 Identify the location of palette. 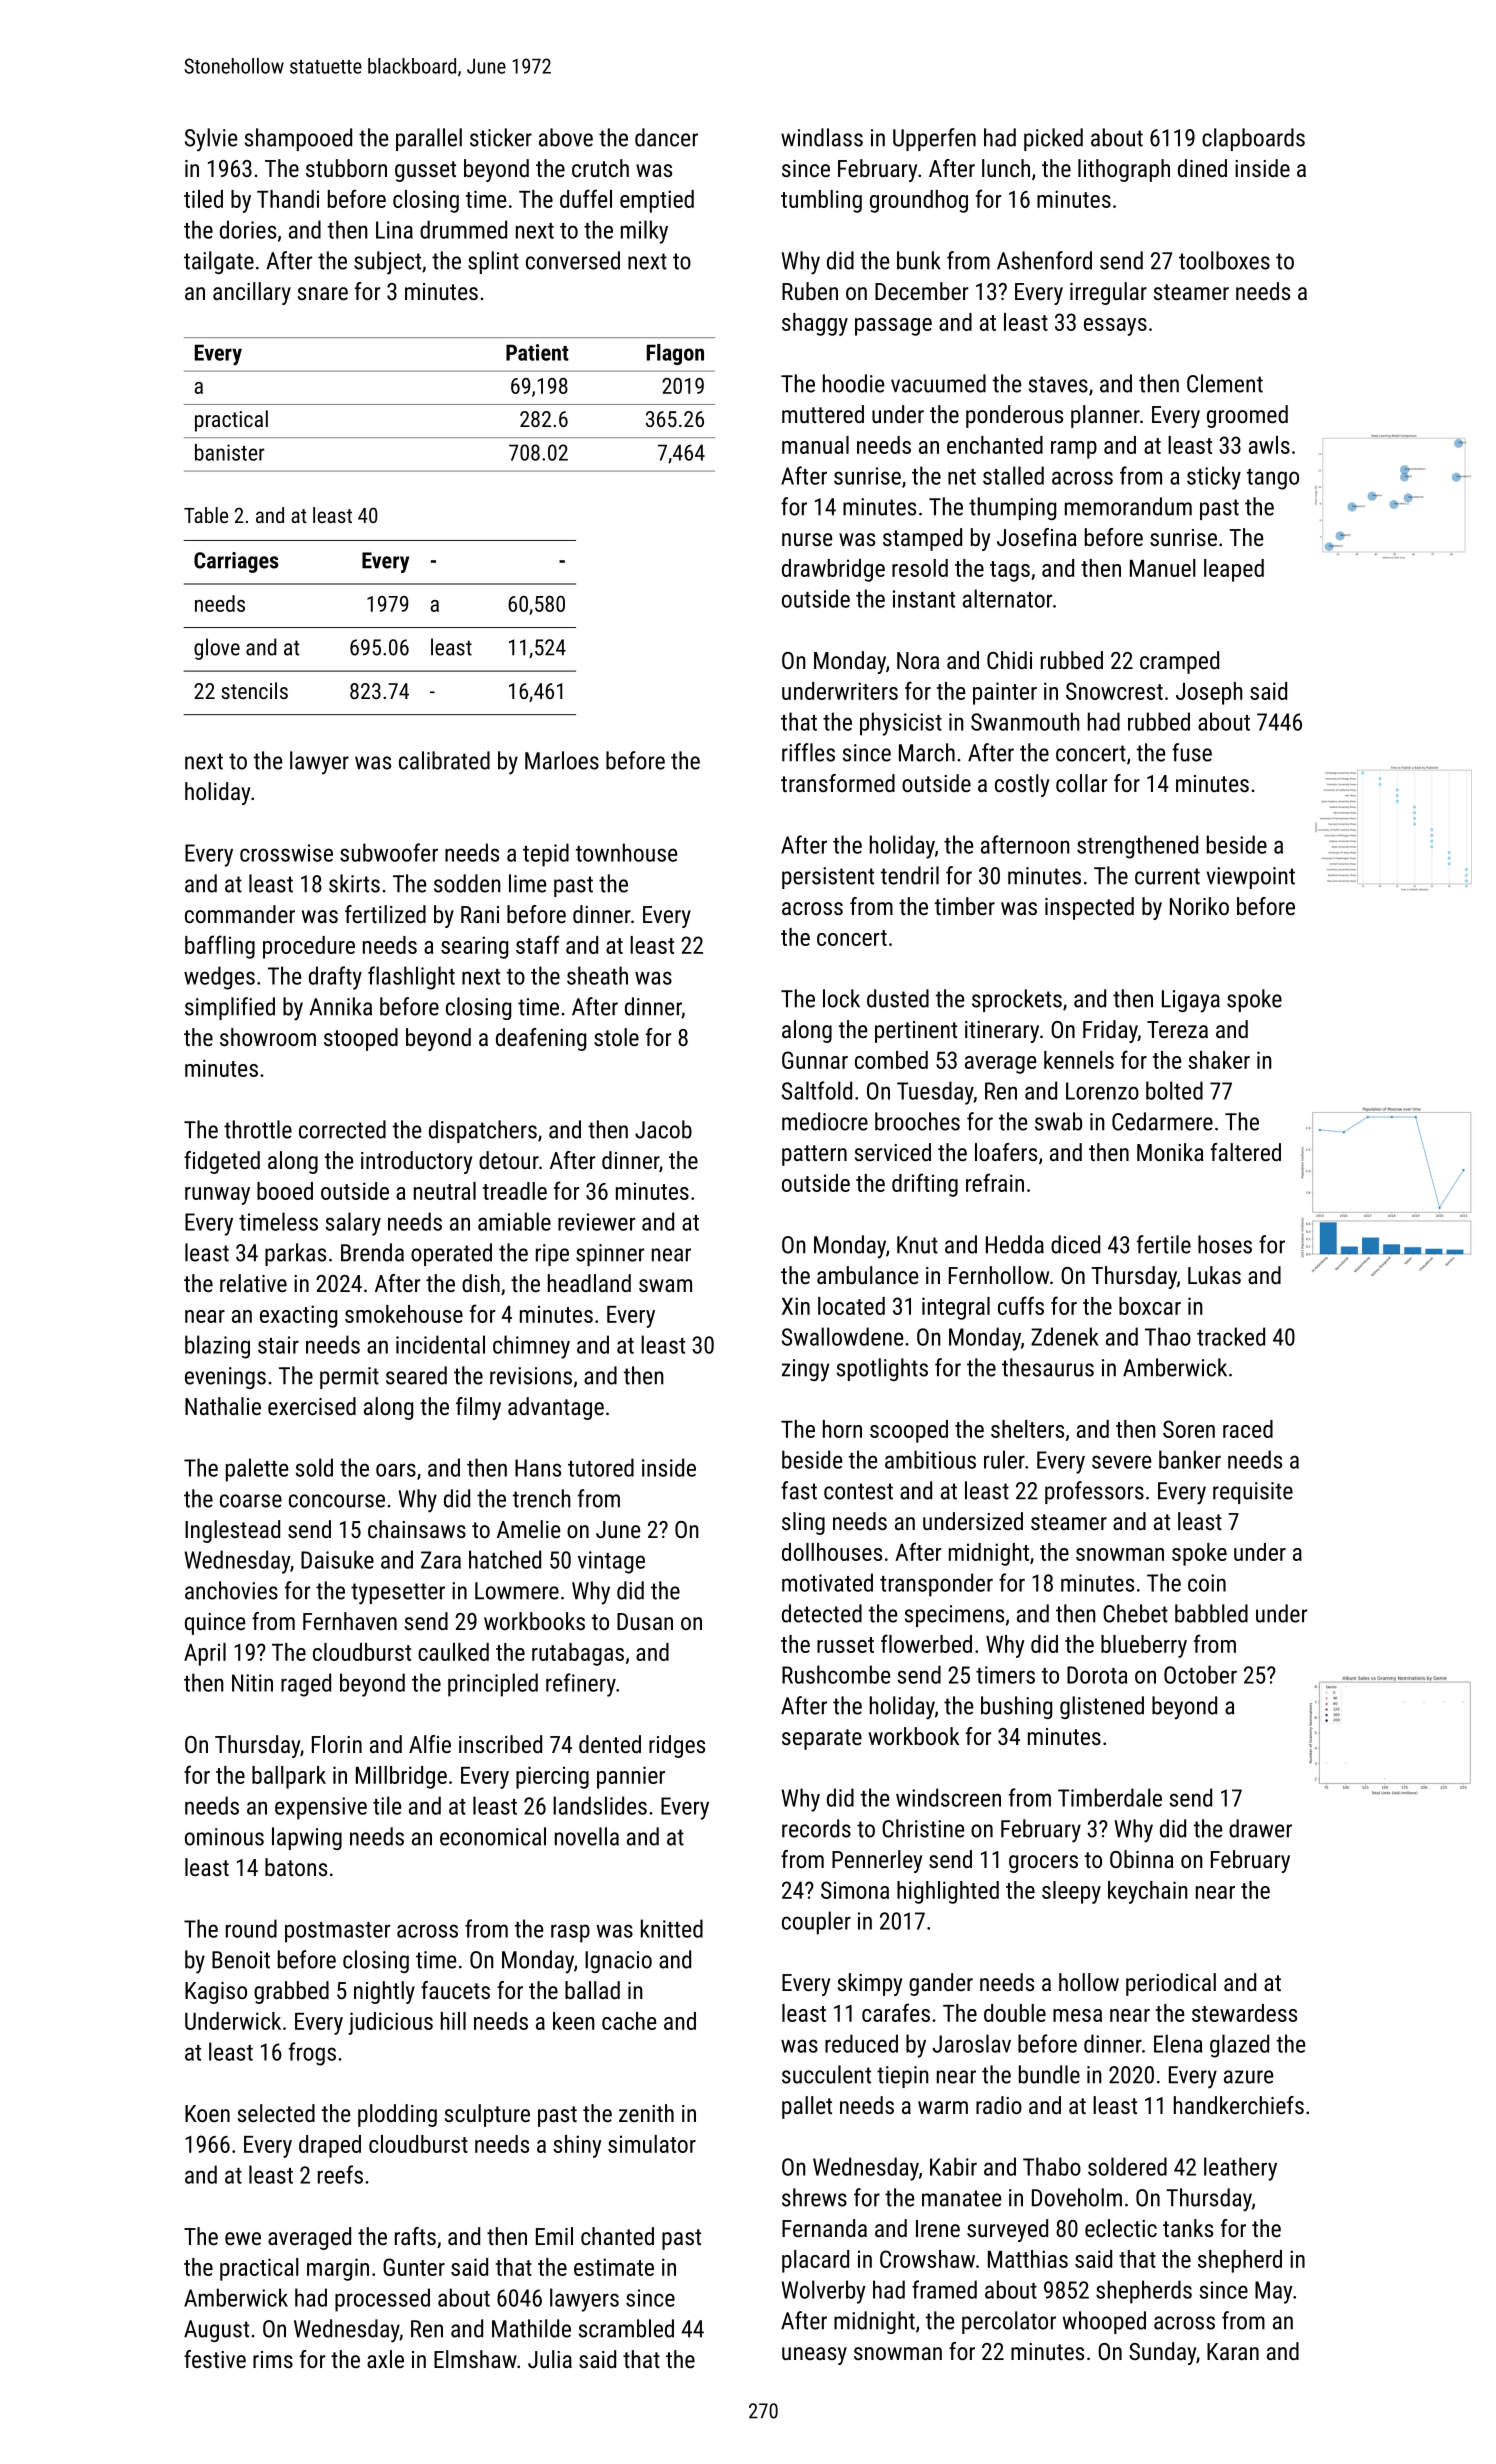
(257, 1470).
